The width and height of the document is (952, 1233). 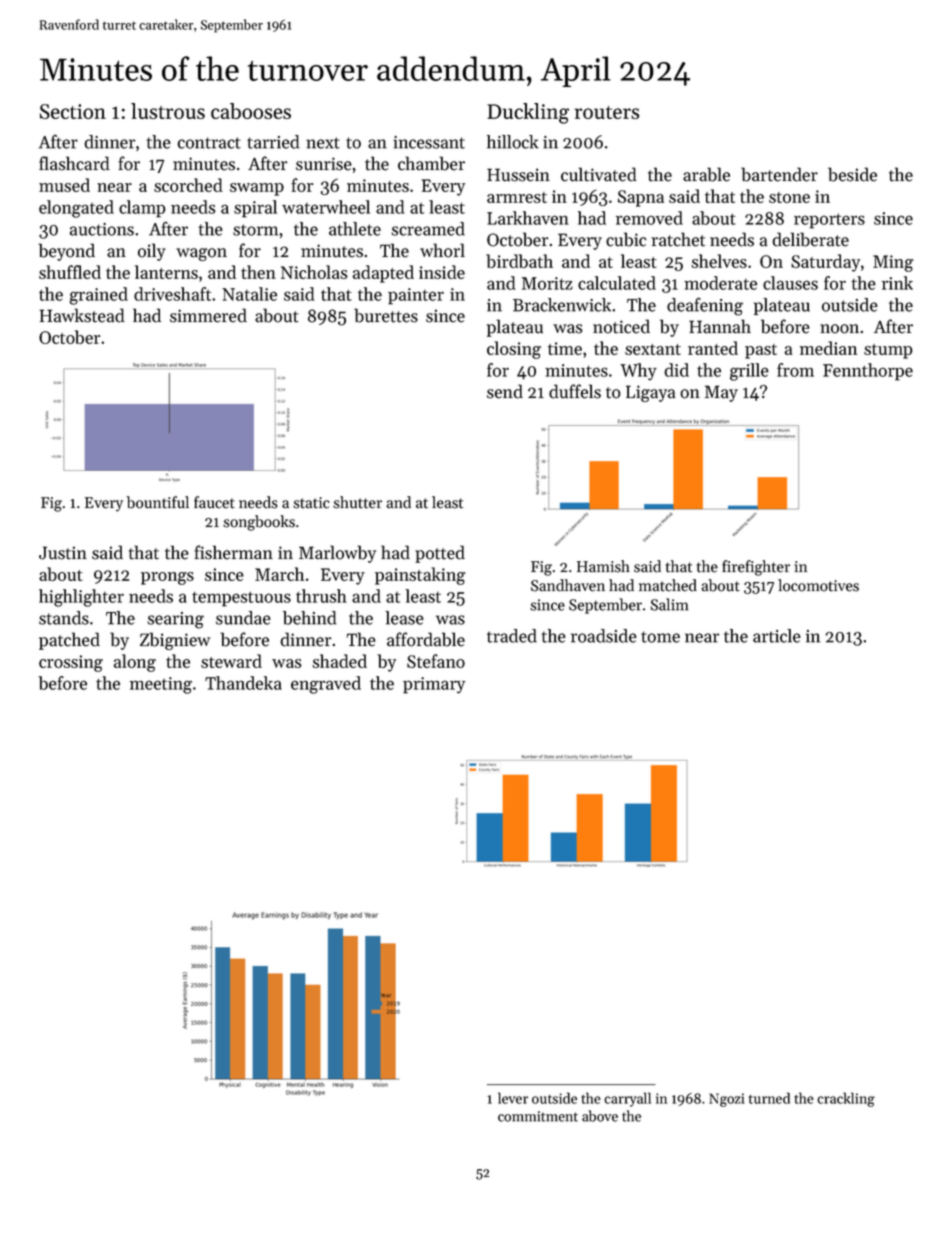 What do you see at coordinates (505, 391) in the document?
I see `send` at bounding box center [505, 391].
